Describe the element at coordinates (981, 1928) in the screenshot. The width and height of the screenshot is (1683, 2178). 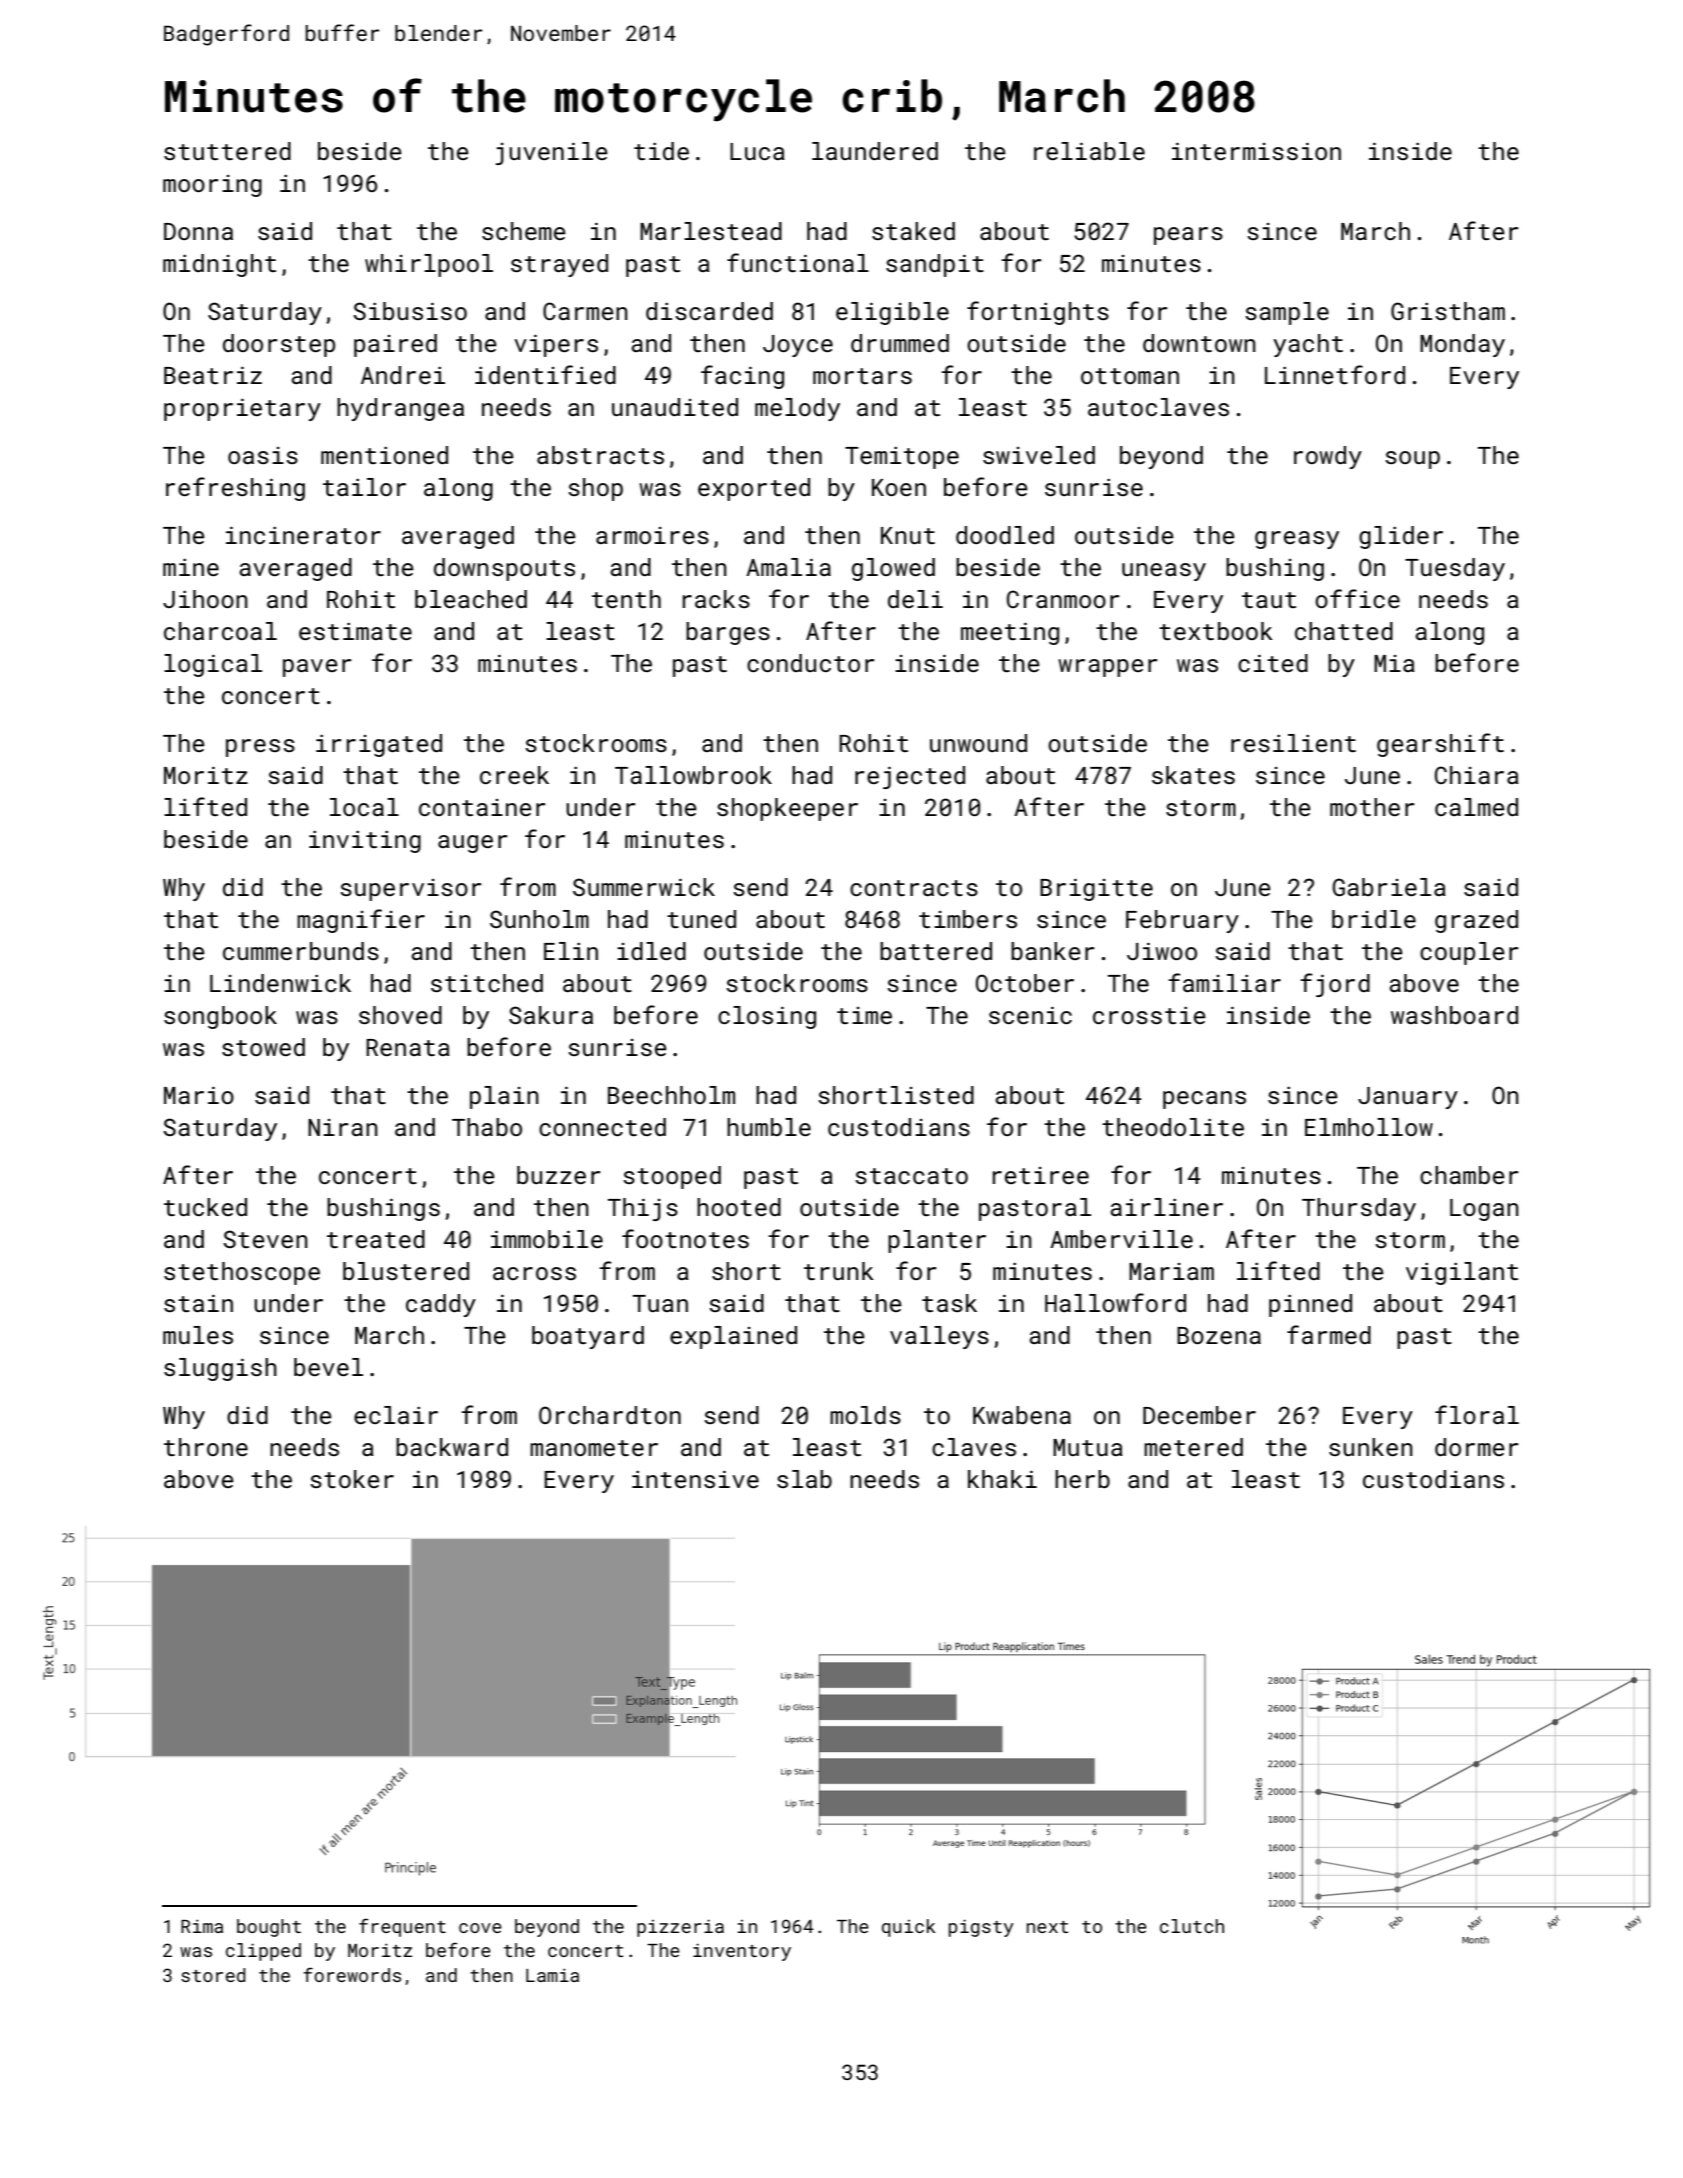
I see `pigsty` at that location.
